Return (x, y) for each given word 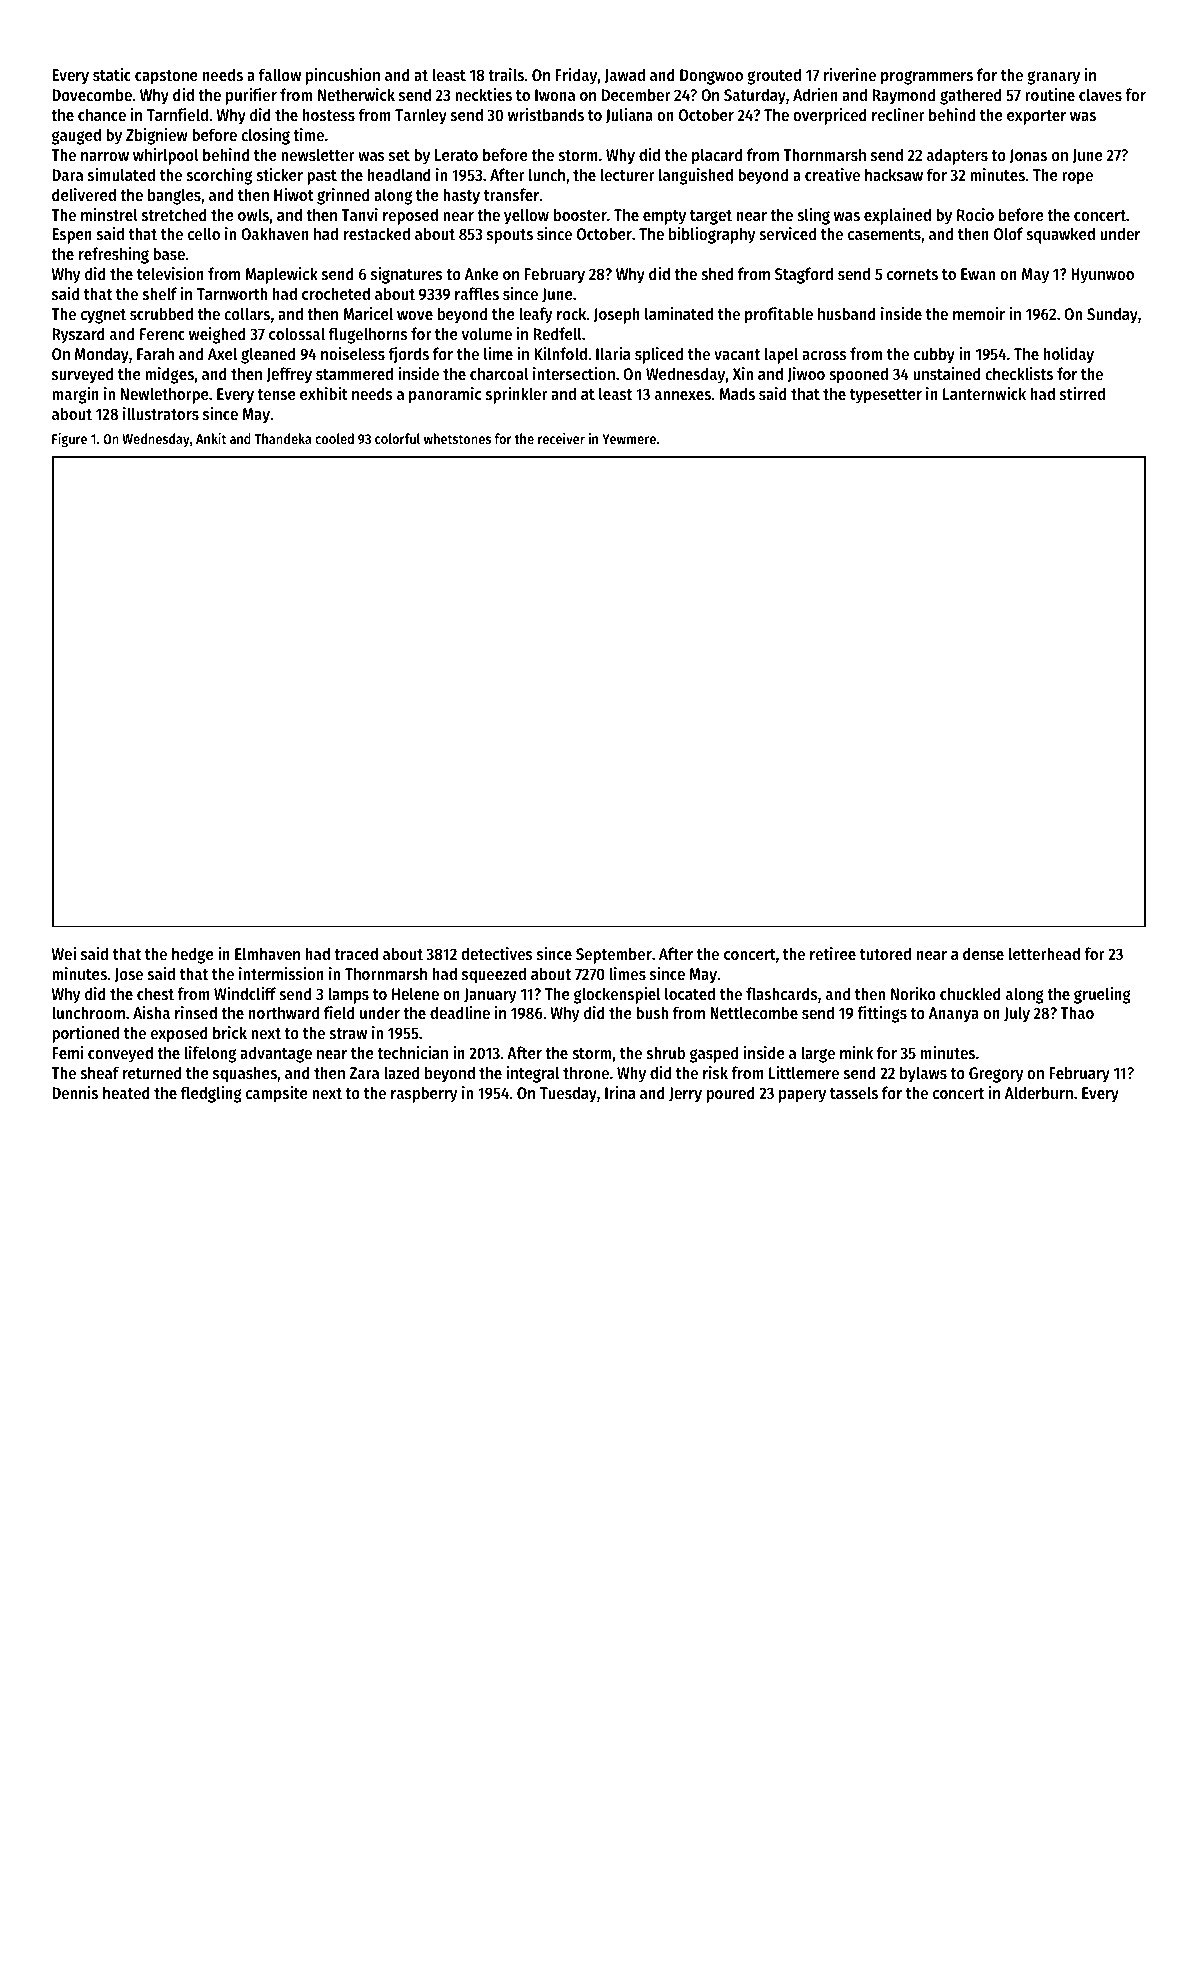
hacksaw (894, 174)
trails (506, 74)
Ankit (211, 438)
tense (276, 394)
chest (155, 993)
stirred (1082, 393)
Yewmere (629, 439)
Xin (743, 373)
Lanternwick (984, 393)
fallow (280, 74)
